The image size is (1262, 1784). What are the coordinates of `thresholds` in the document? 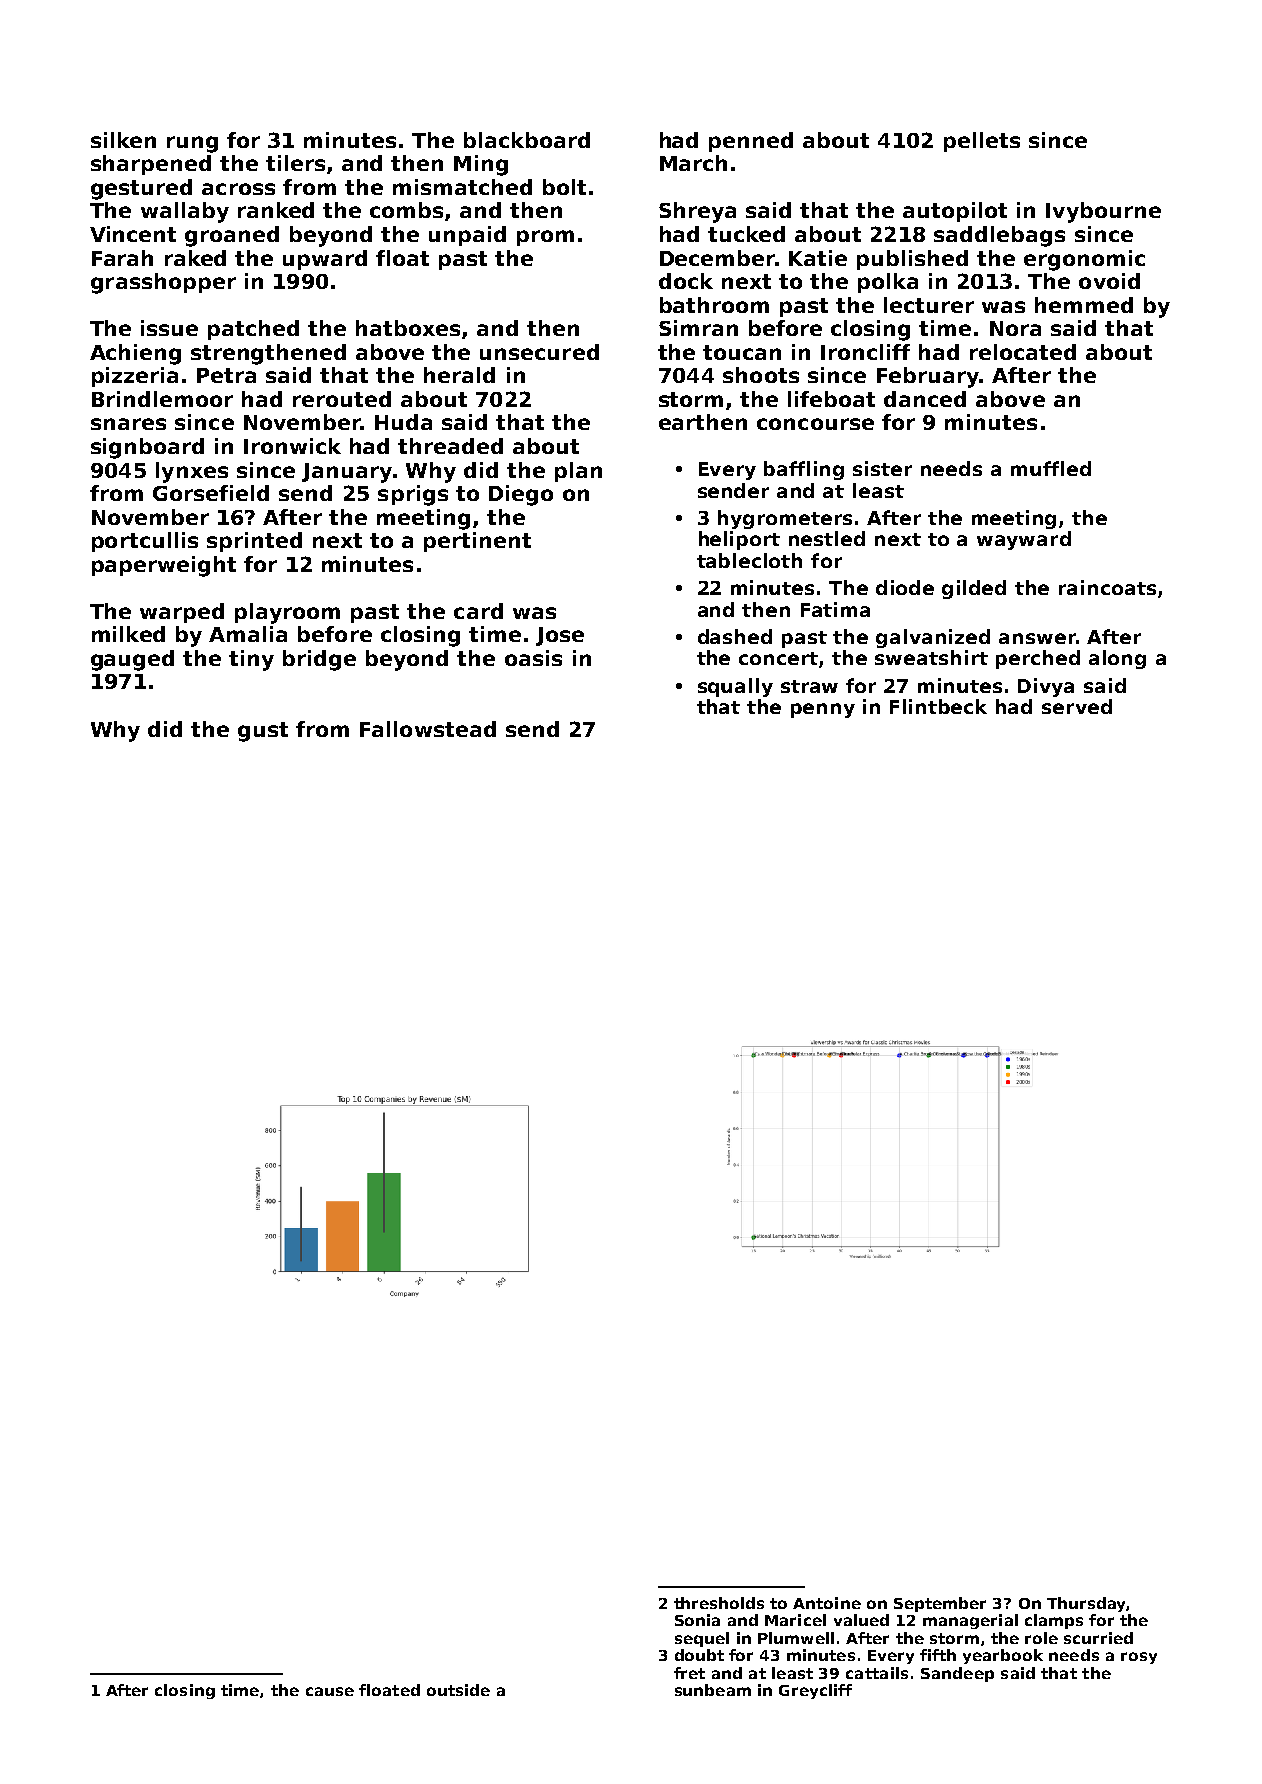 It's located at (719, 1603).
